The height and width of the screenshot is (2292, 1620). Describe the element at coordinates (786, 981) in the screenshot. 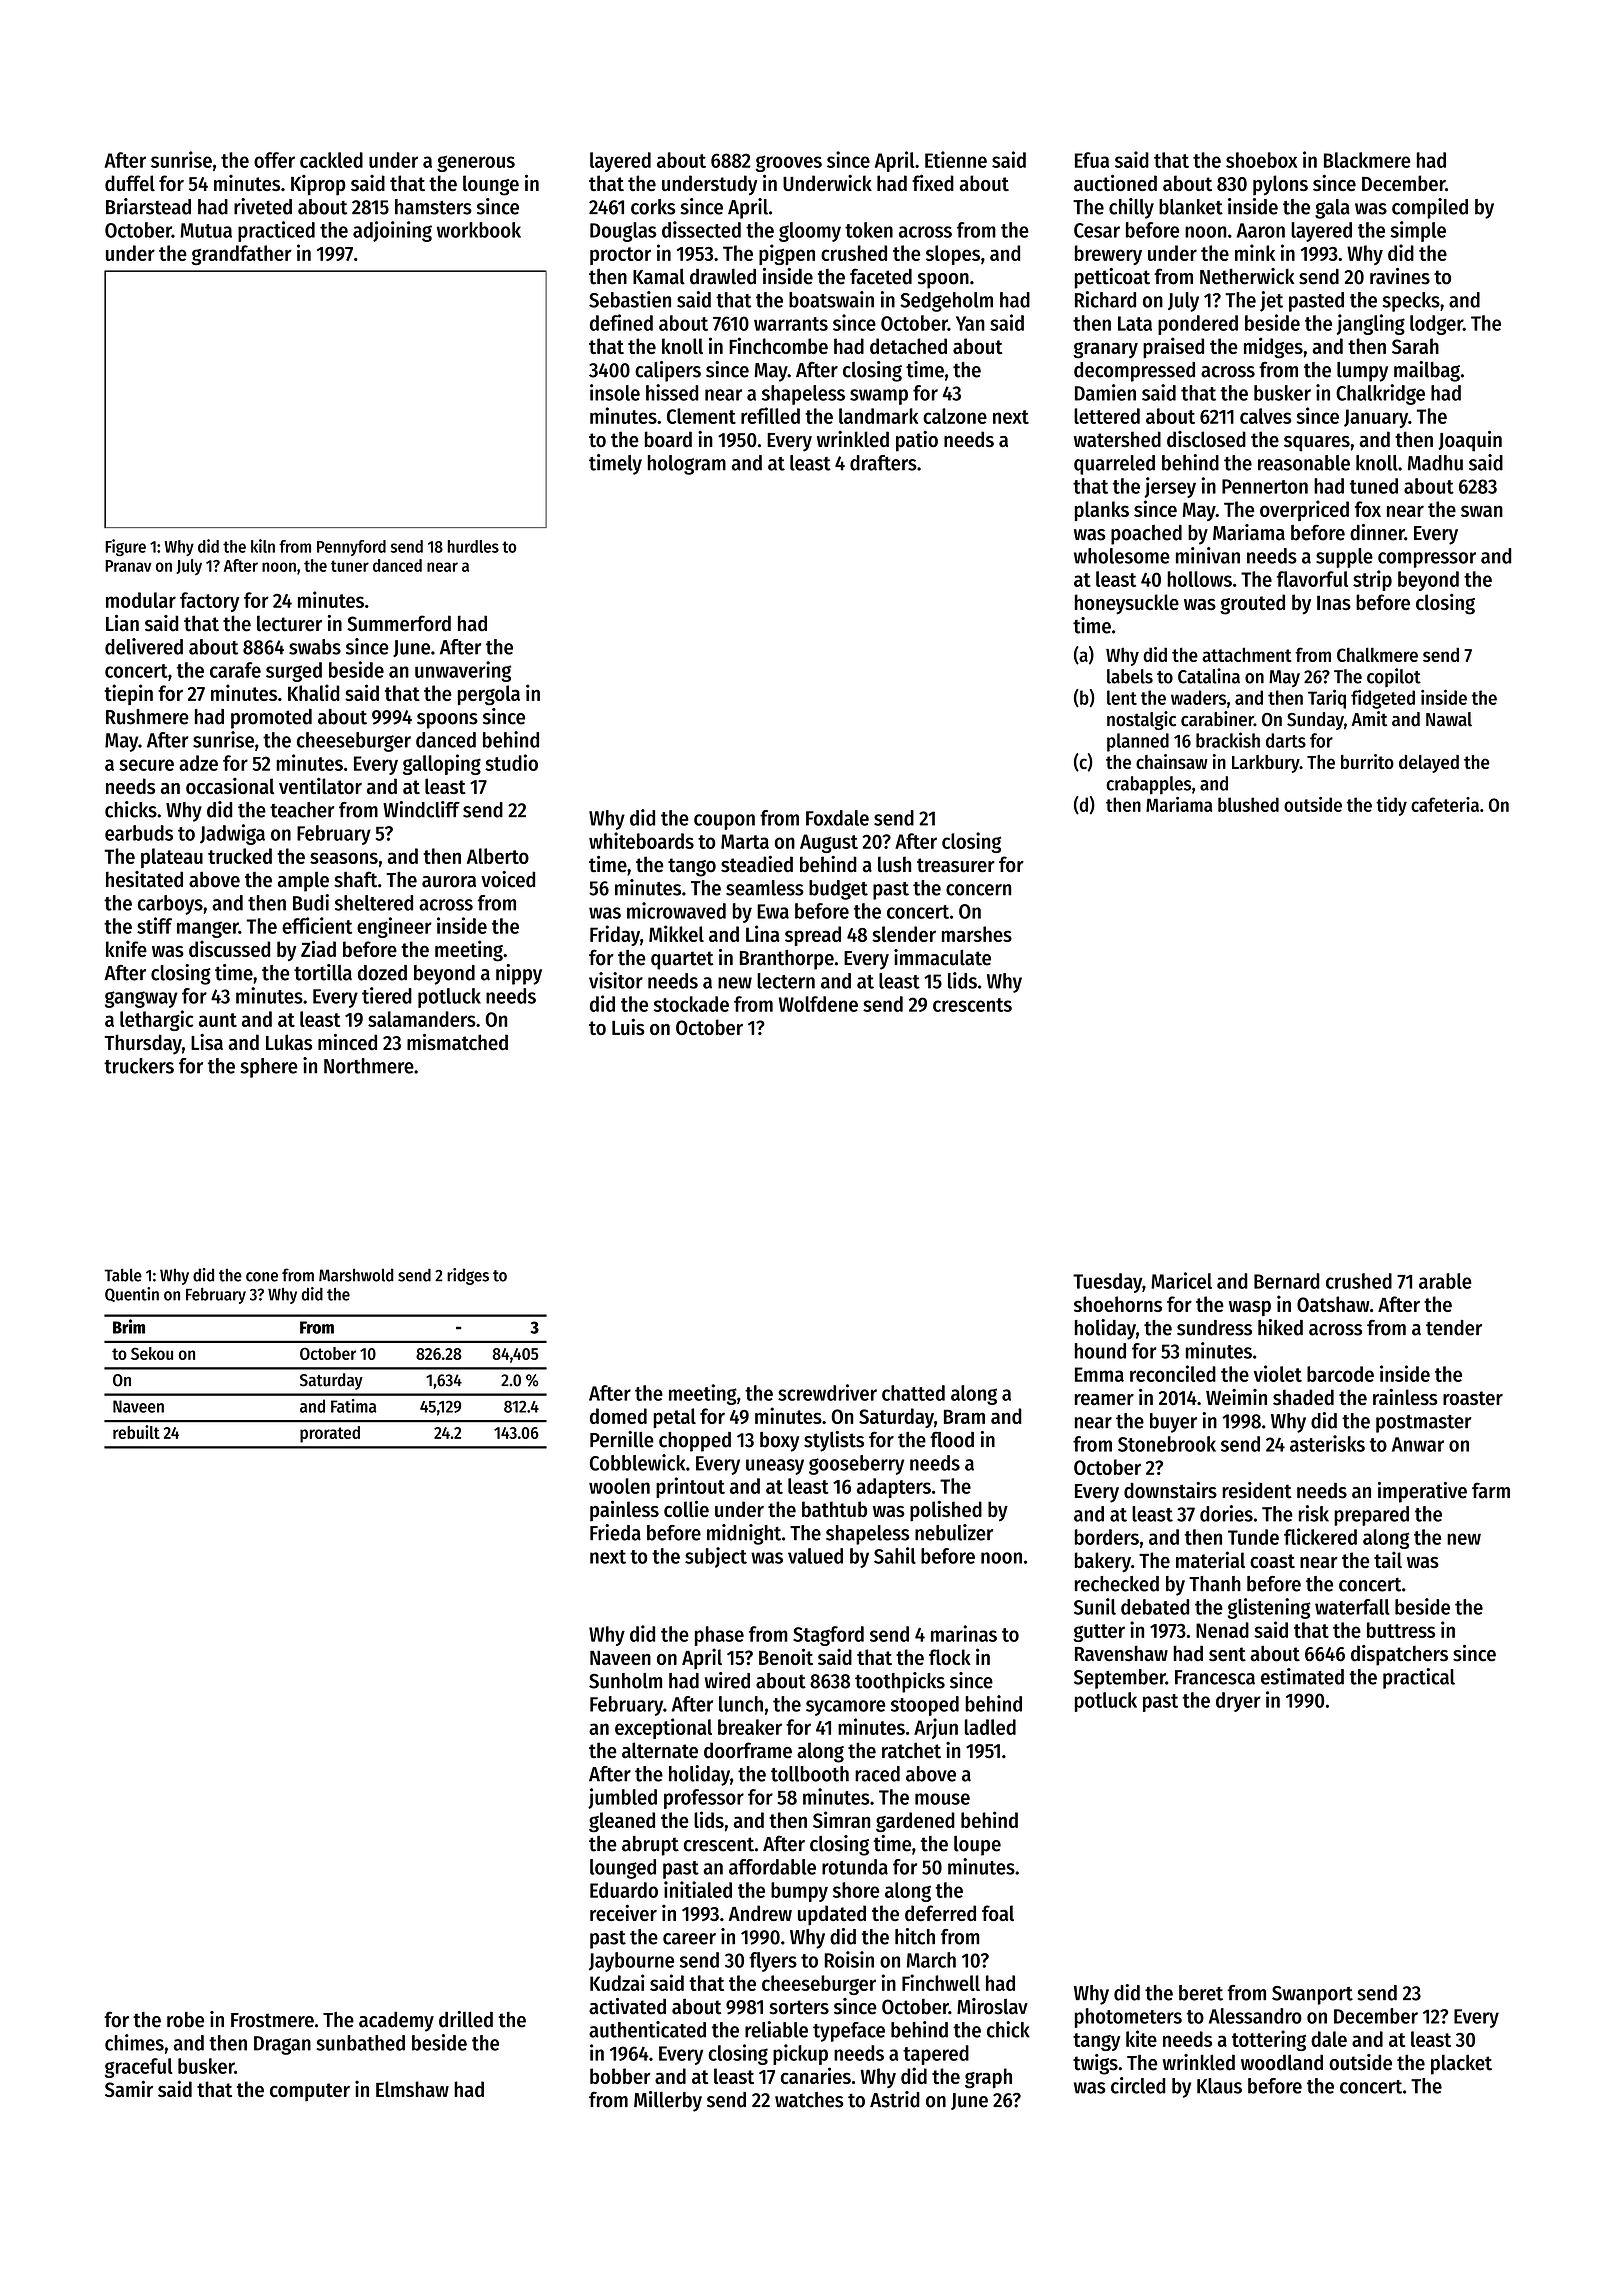

I see `lectern` at that location.
